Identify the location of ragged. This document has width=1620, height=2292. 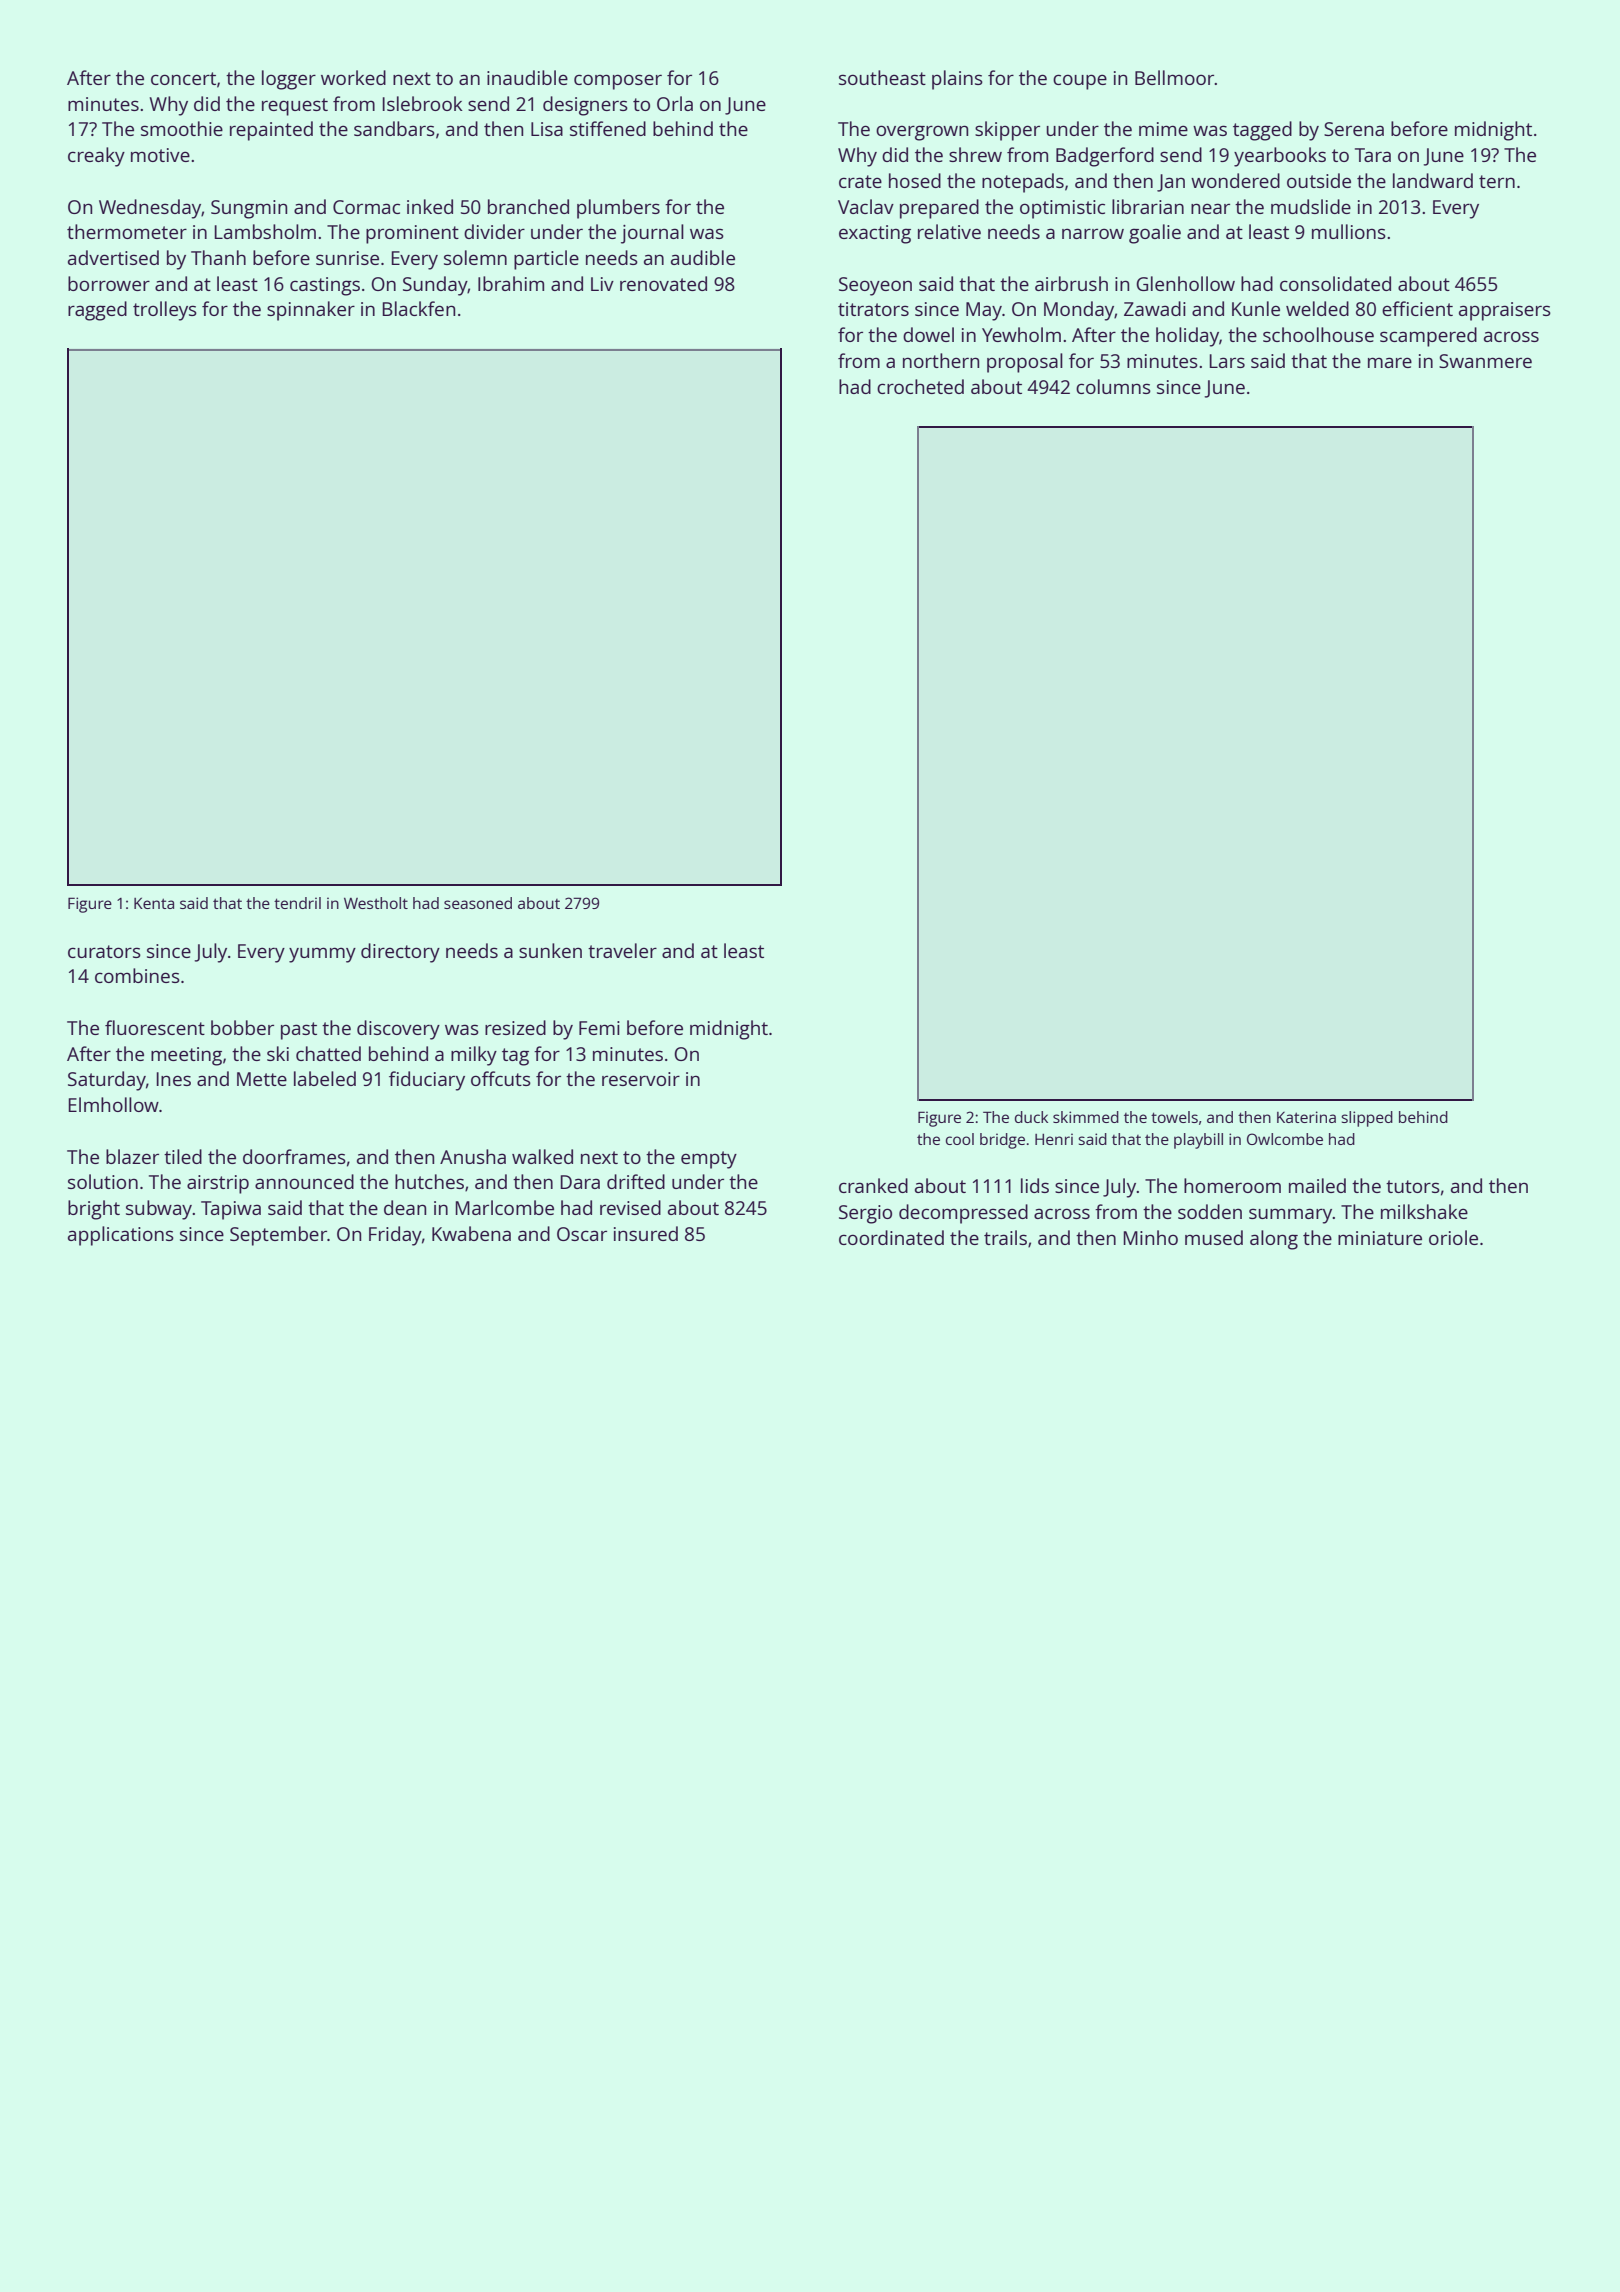
(97, 311).
